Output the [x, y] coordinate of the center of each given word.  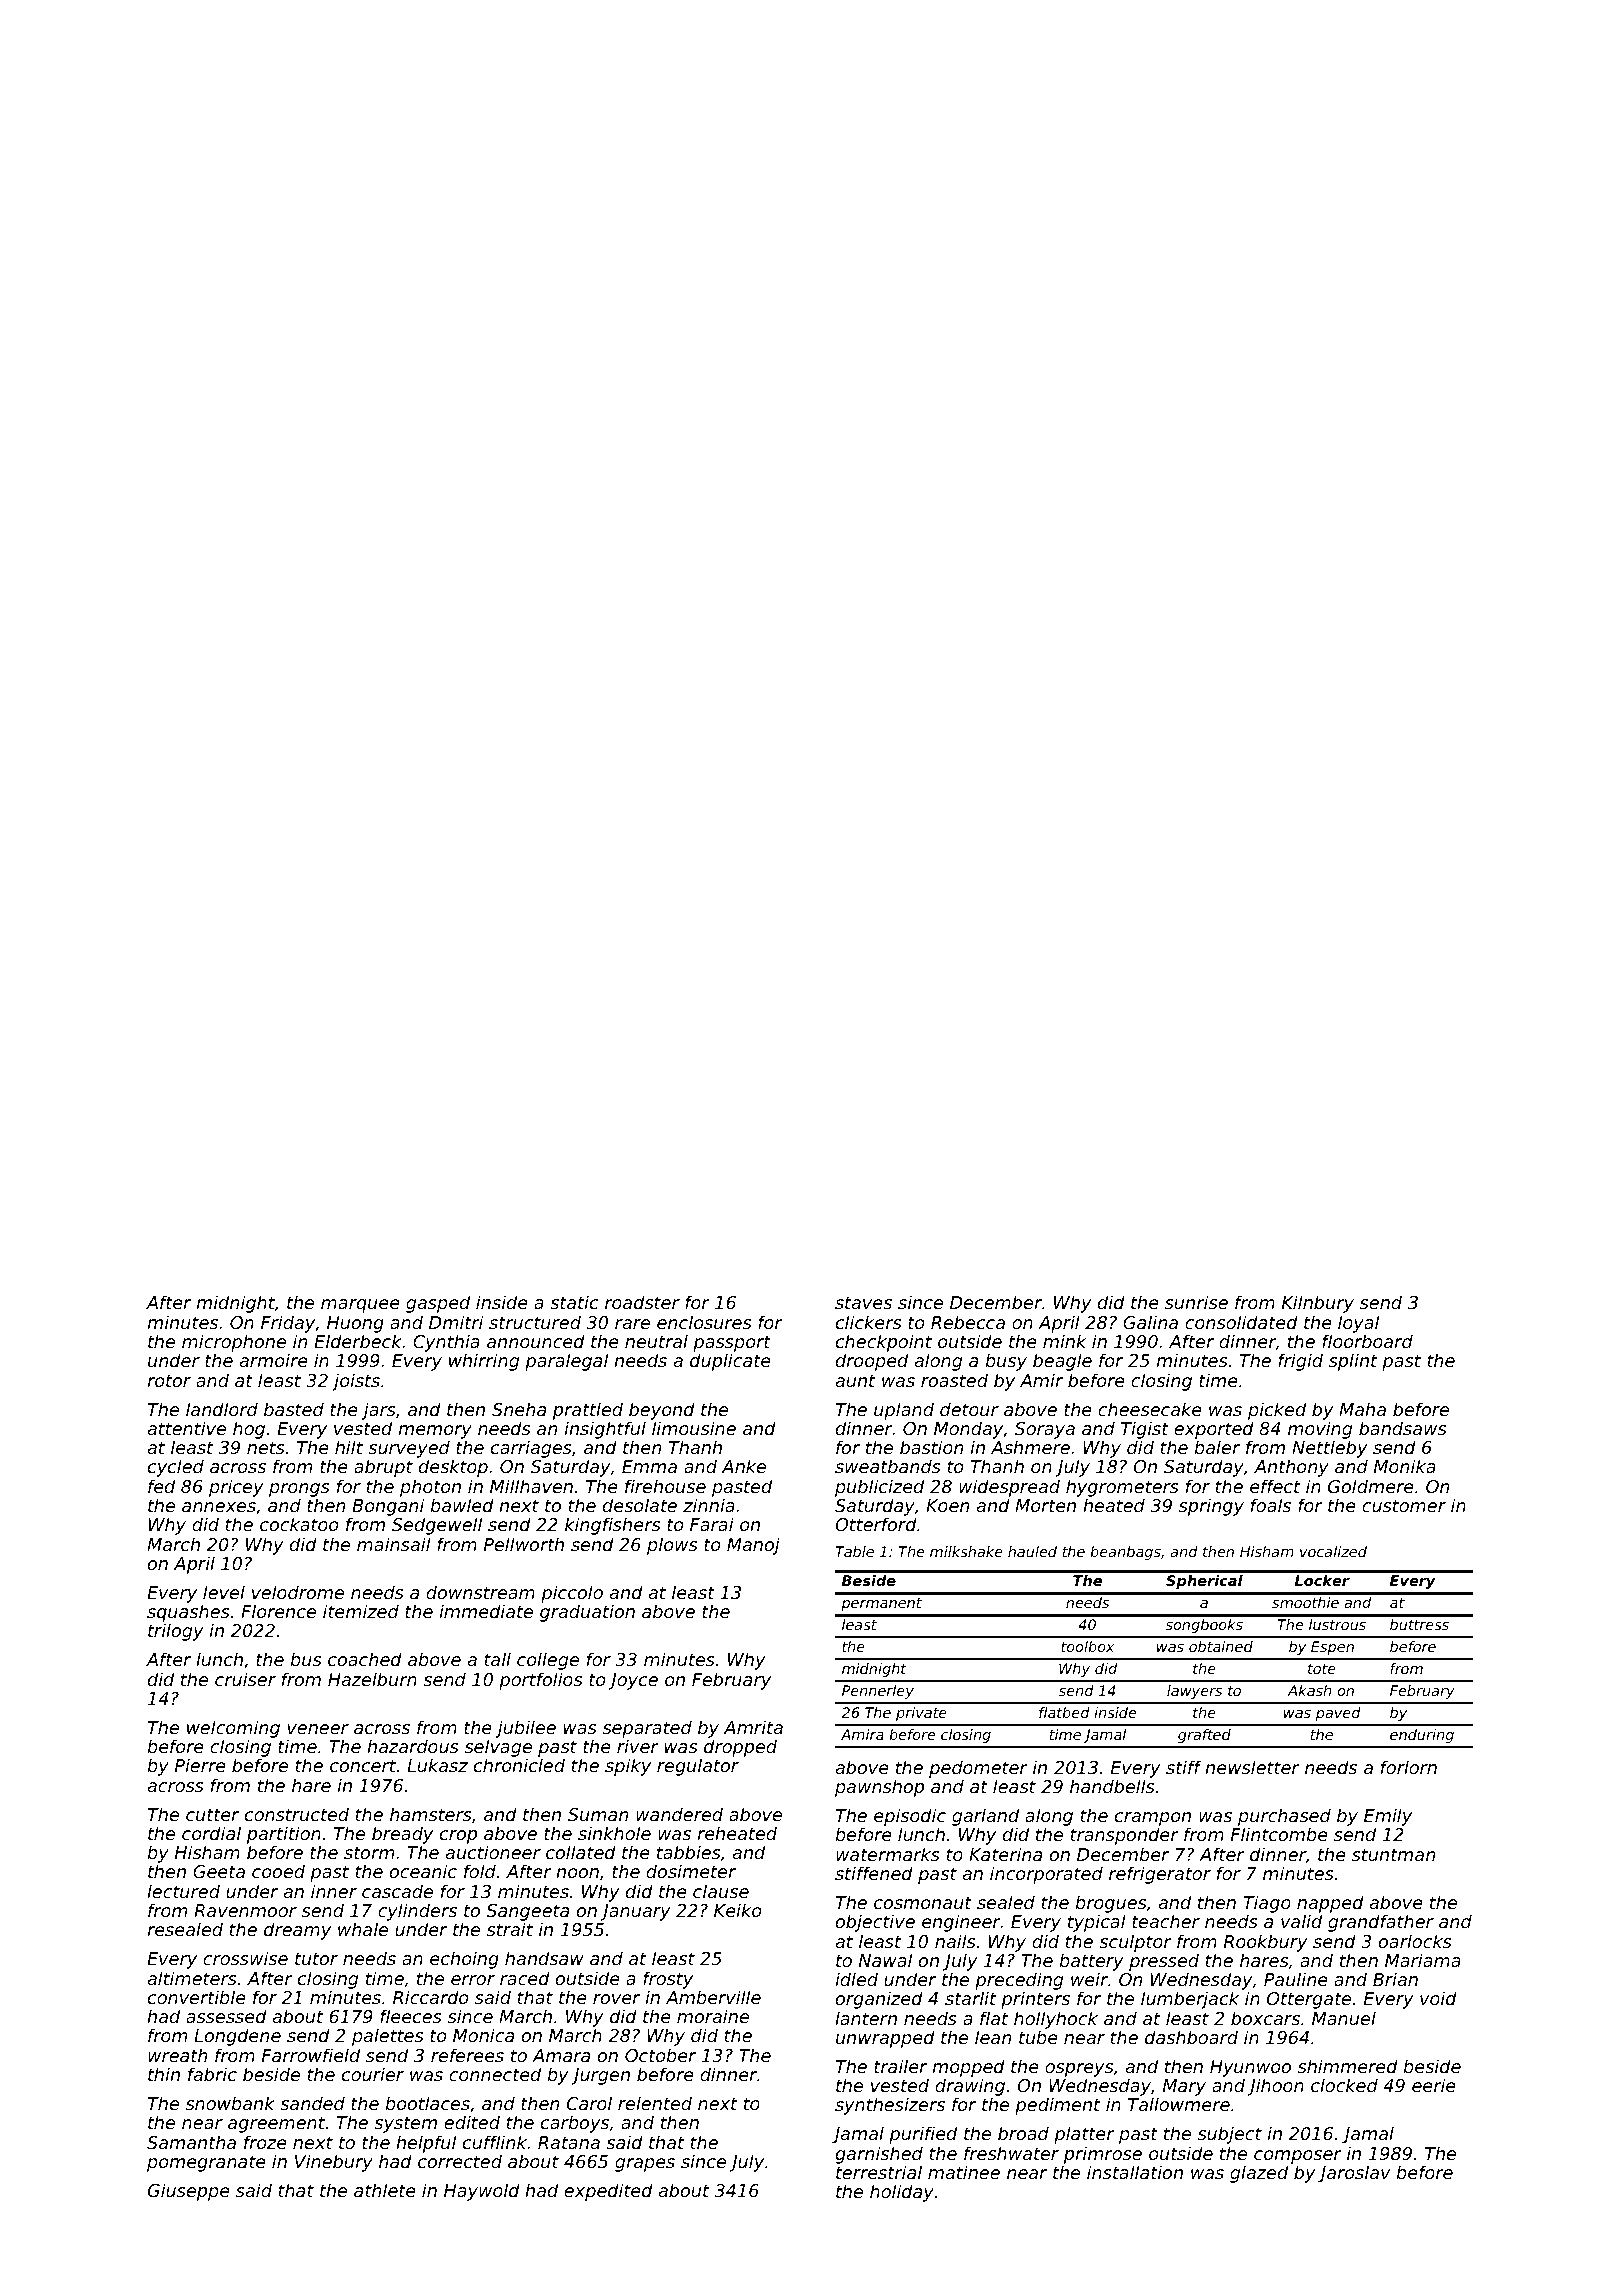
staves [863, 1302]
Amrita [753, 1727]
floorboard [1367, 1341]
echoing [464, 1960]
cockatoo [299, 1524]
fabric [212, 2074]
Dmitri [456, 1322]
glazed [1259, 2174]
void [1438, 1998]
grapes [645, 2165]
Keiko [737, 1910]
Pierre [200, 1765]
